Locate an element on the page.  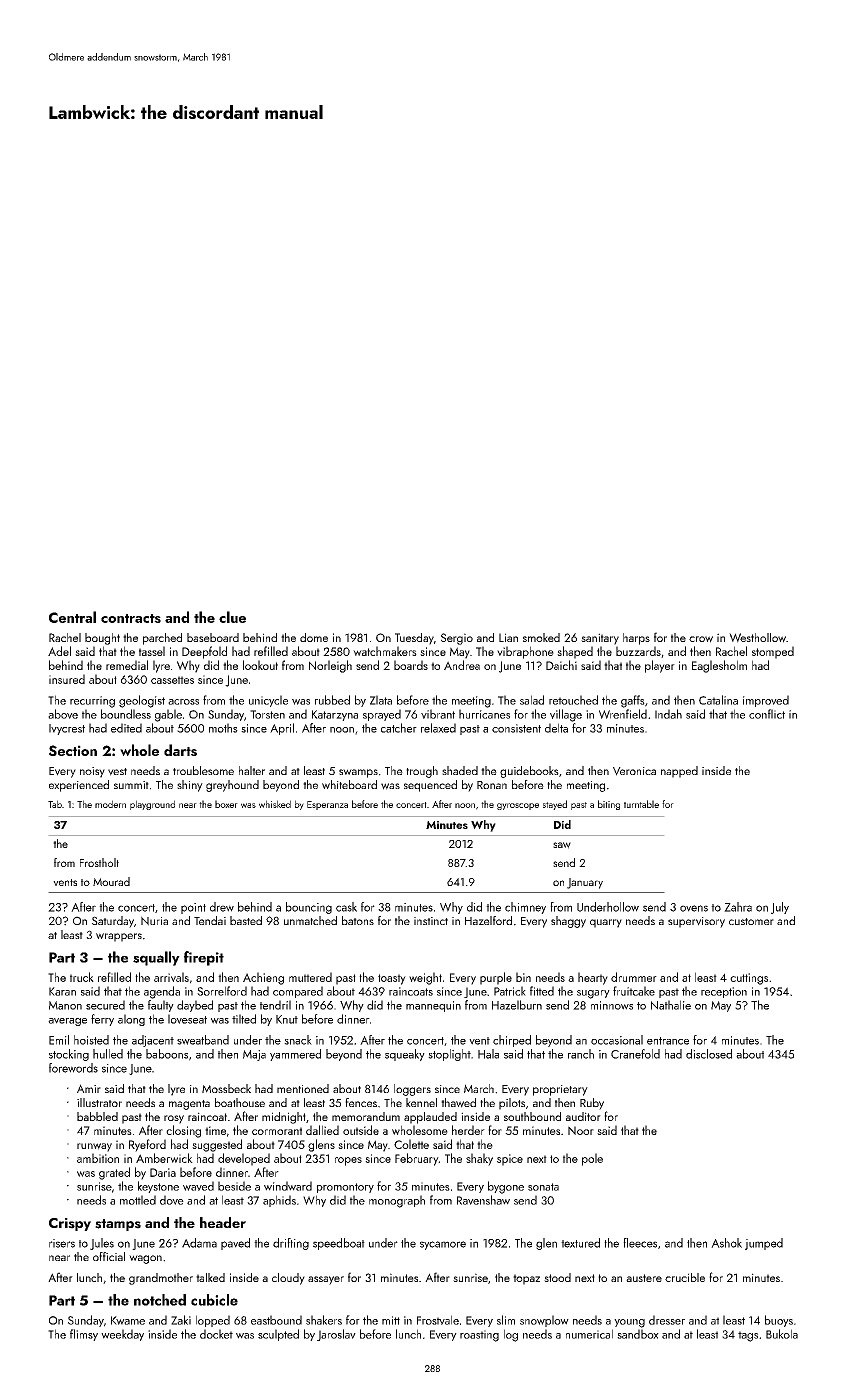
bought is located at coordinates (102, 639).
